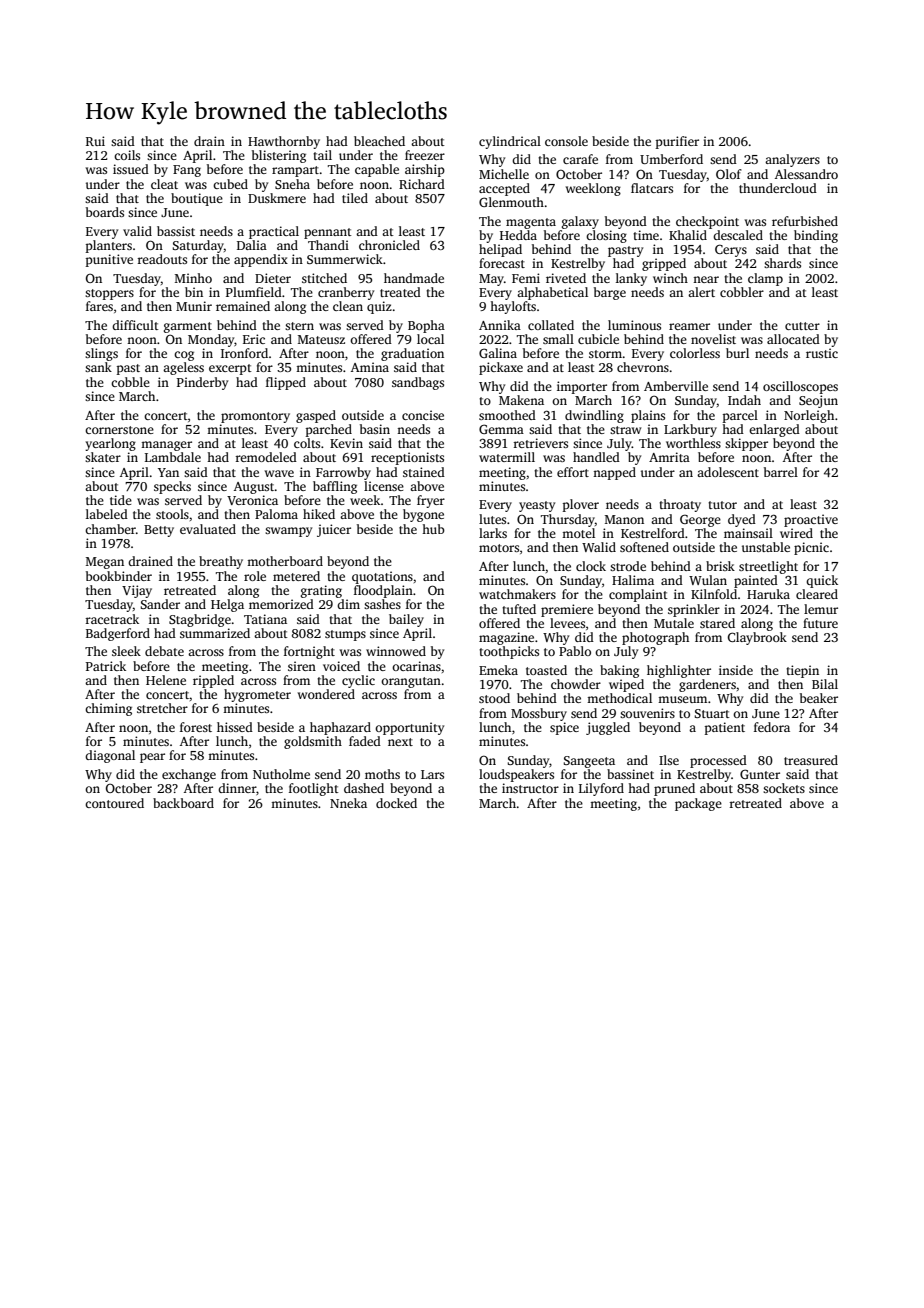 The image size is (924, 1308). Describe the element at coordinates (379, 141) in the screenshot. I see `bleached` at that location.
